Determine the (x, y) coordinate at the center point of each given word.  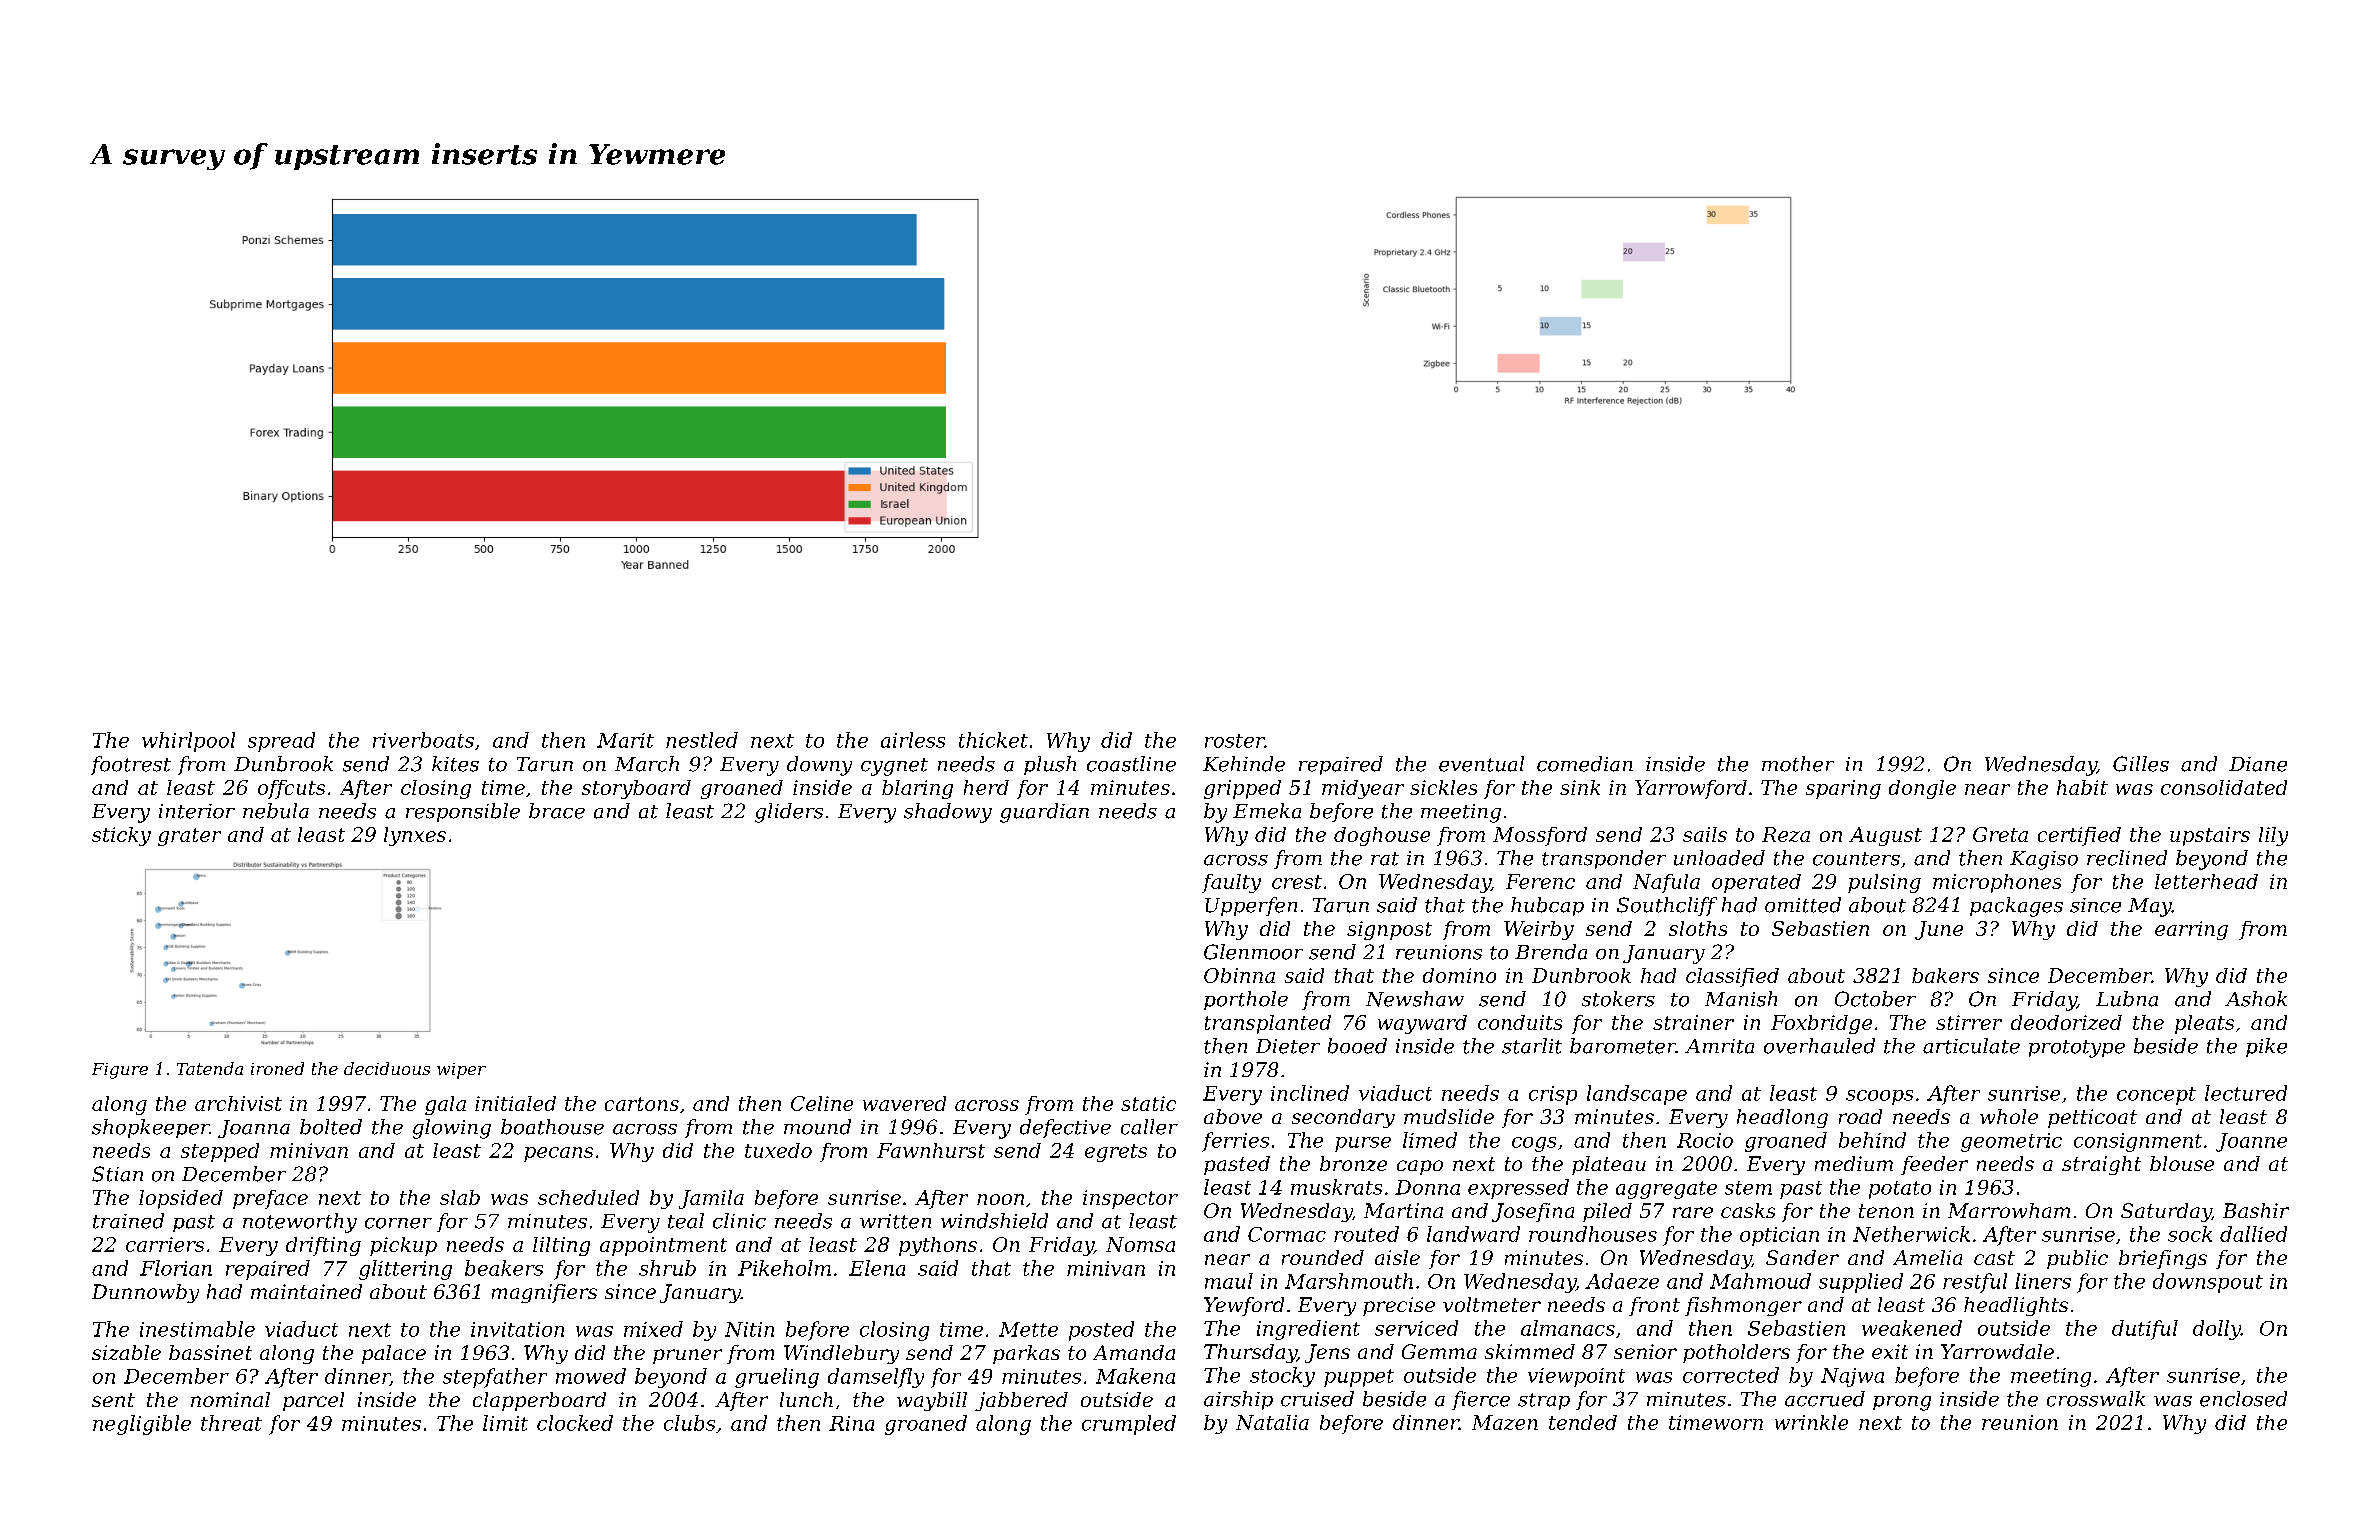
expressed (1518, 1189)
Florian (176, 1268)
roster (1235, 741)
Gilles (2141, 764)
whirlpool (188, 742)
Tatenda (210, 1068)
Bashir (2256, 1210)
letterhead (2206, 881)
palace (394, 1354)
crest (1297, 882)
